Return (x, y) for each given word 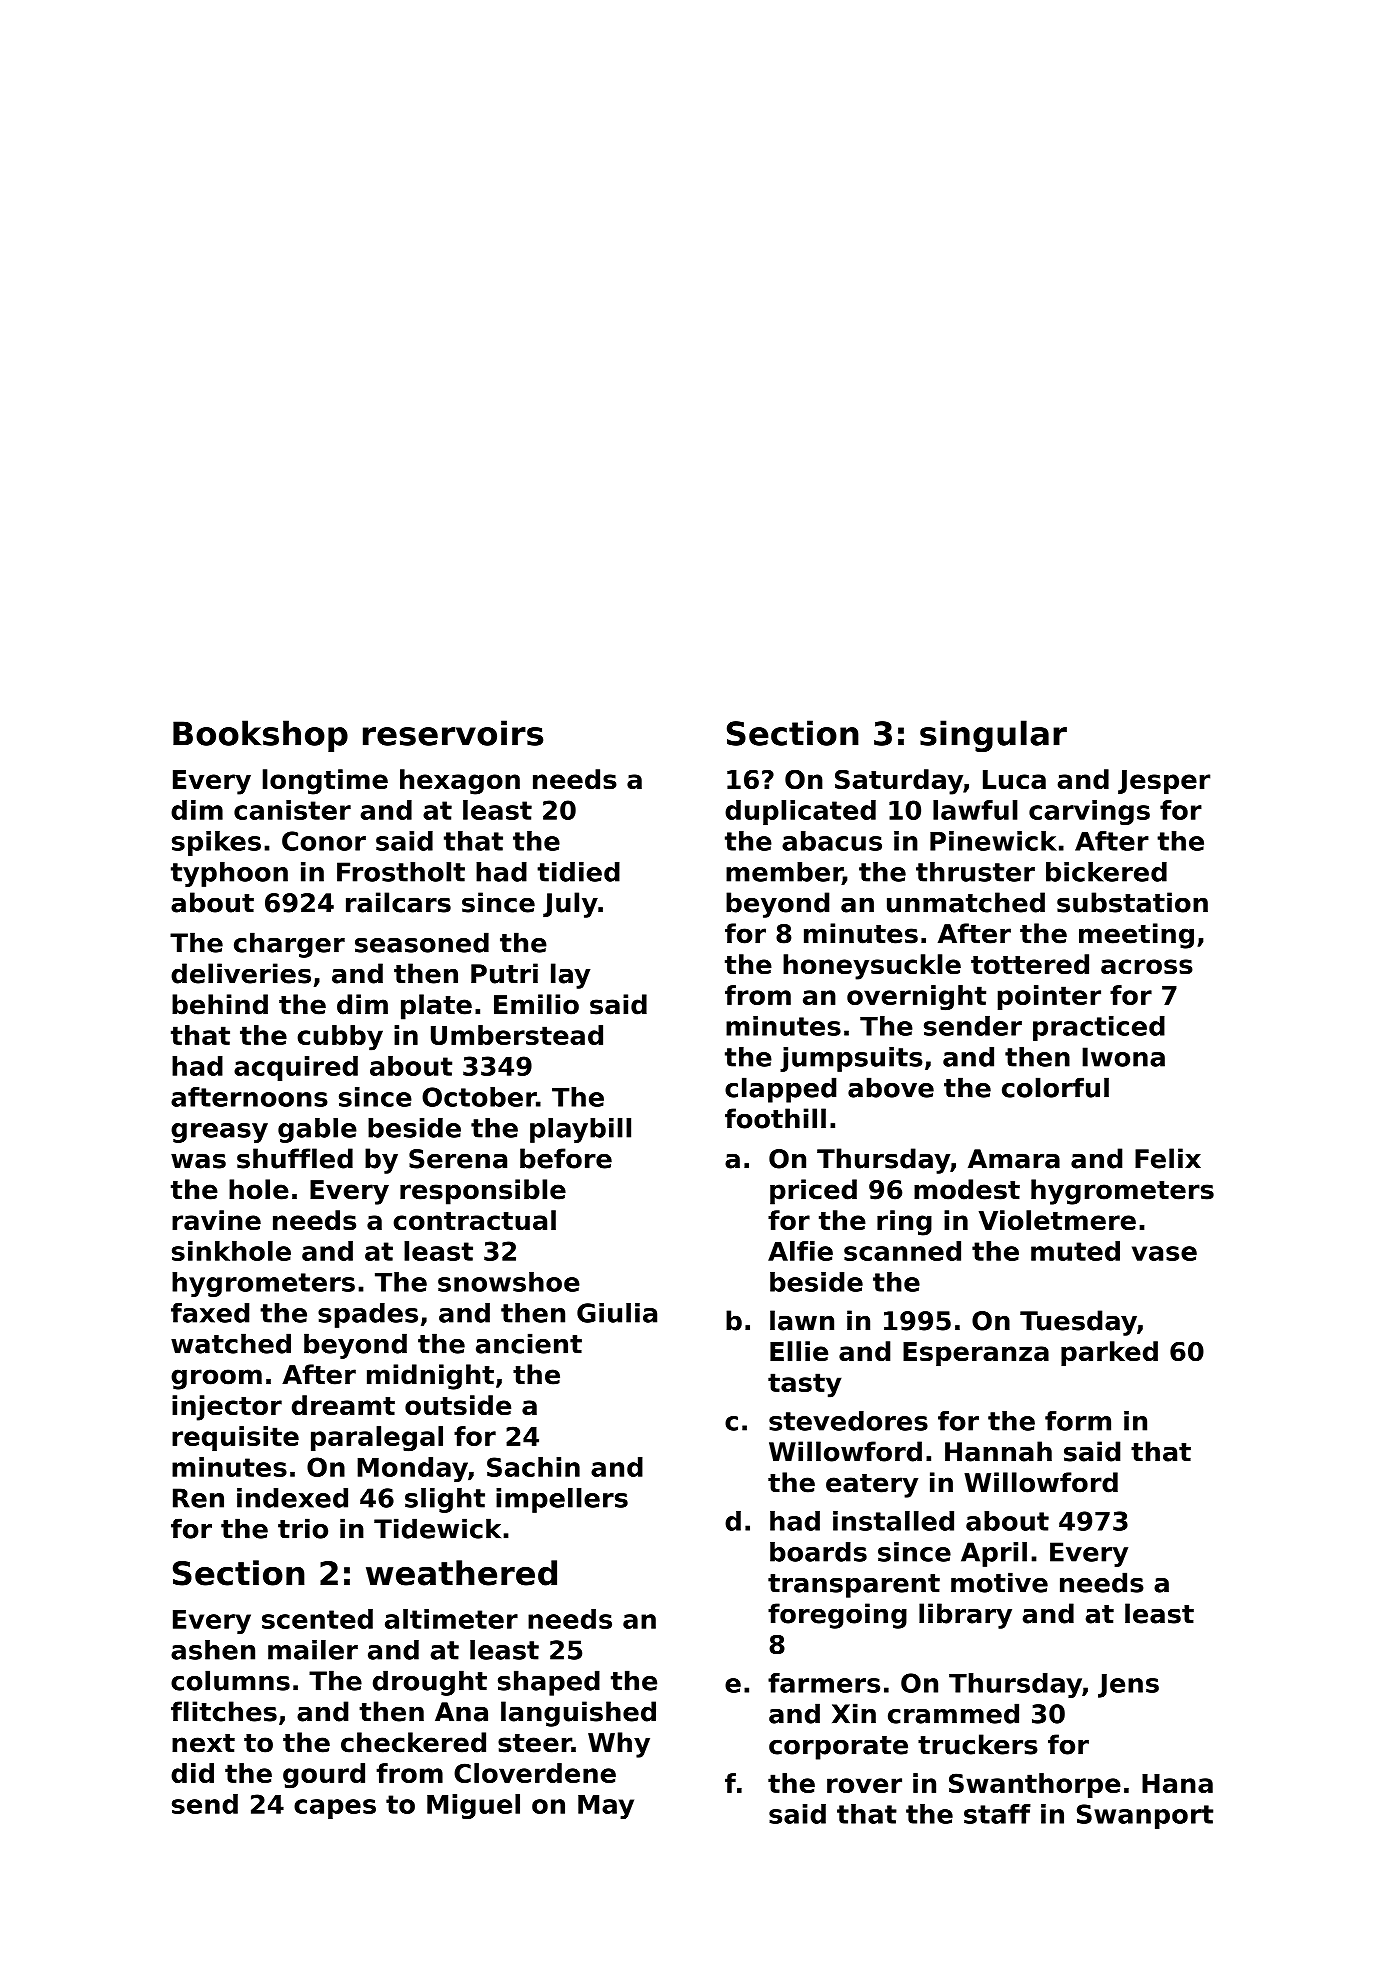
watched (231, 1343)
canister (292, 810)
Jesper (1164, 782)
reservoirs (453, 733)
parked (1109, 1353)
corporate (838, 1748)
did (192, 1773)
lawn (802, 1320)
